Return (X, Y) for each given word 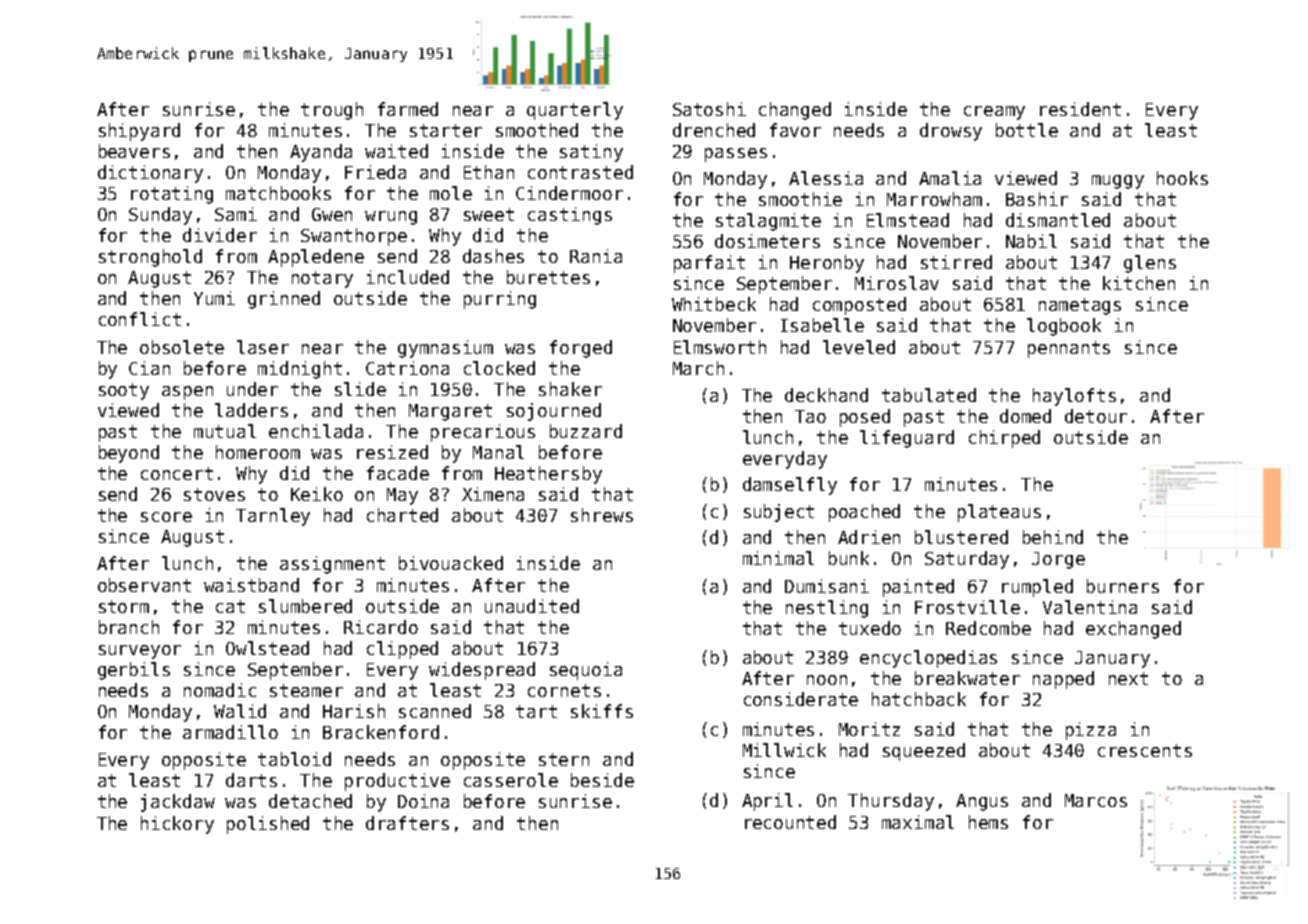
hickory (177, 825)
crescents (1145, 750)
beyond (129, 454)
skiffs (602, 711)
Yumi (214, 298)
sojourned (554, 412)
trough (332, 111)
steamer (306, 690)
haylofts (1074, 397)
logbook (1064, 327)
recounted (790, 822)
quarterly (575, 111)
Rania (596, 256)
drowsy (951, 132)
